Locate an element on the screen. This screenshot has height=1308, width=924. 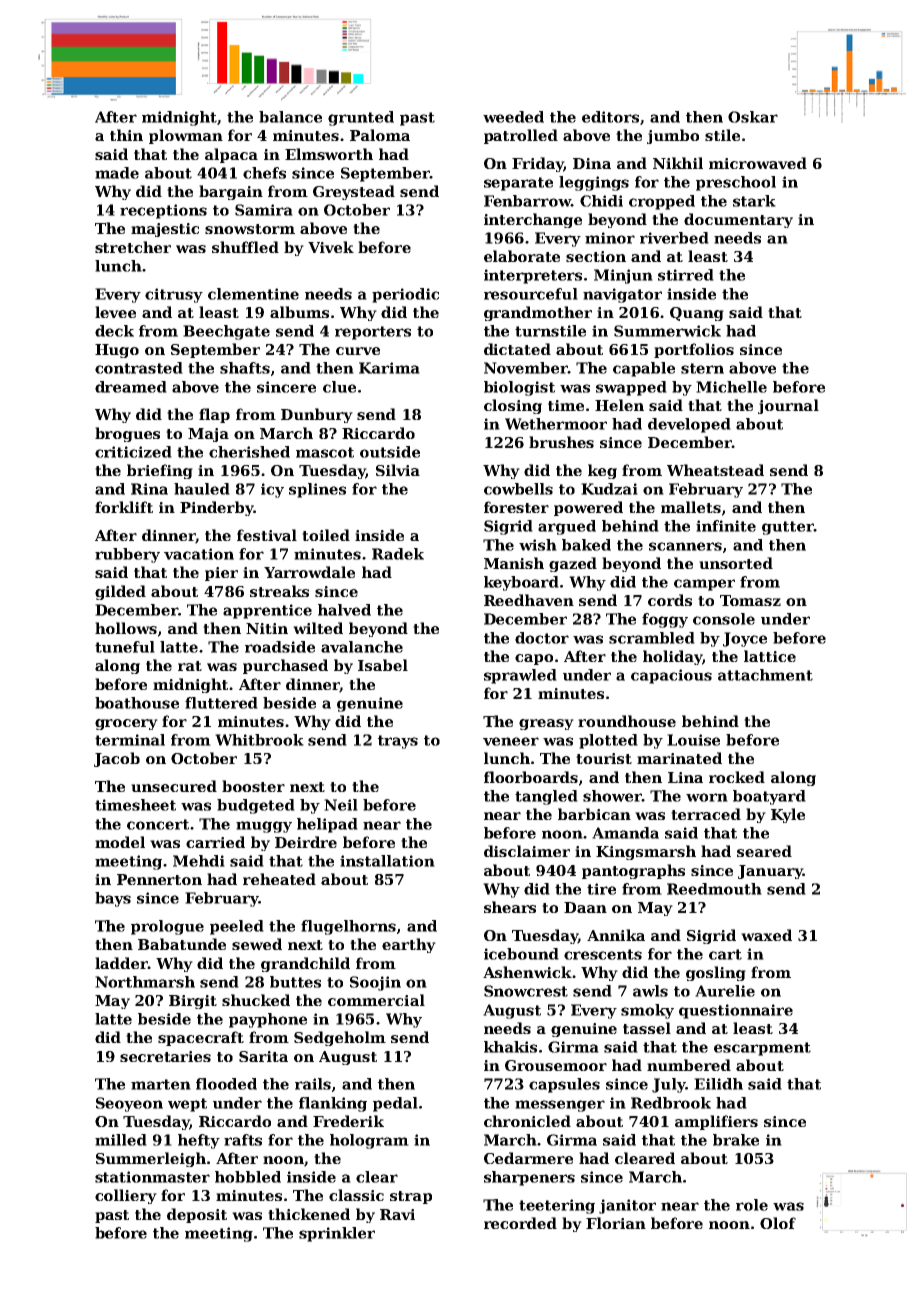
balance is located at coordinates (290, 117).
